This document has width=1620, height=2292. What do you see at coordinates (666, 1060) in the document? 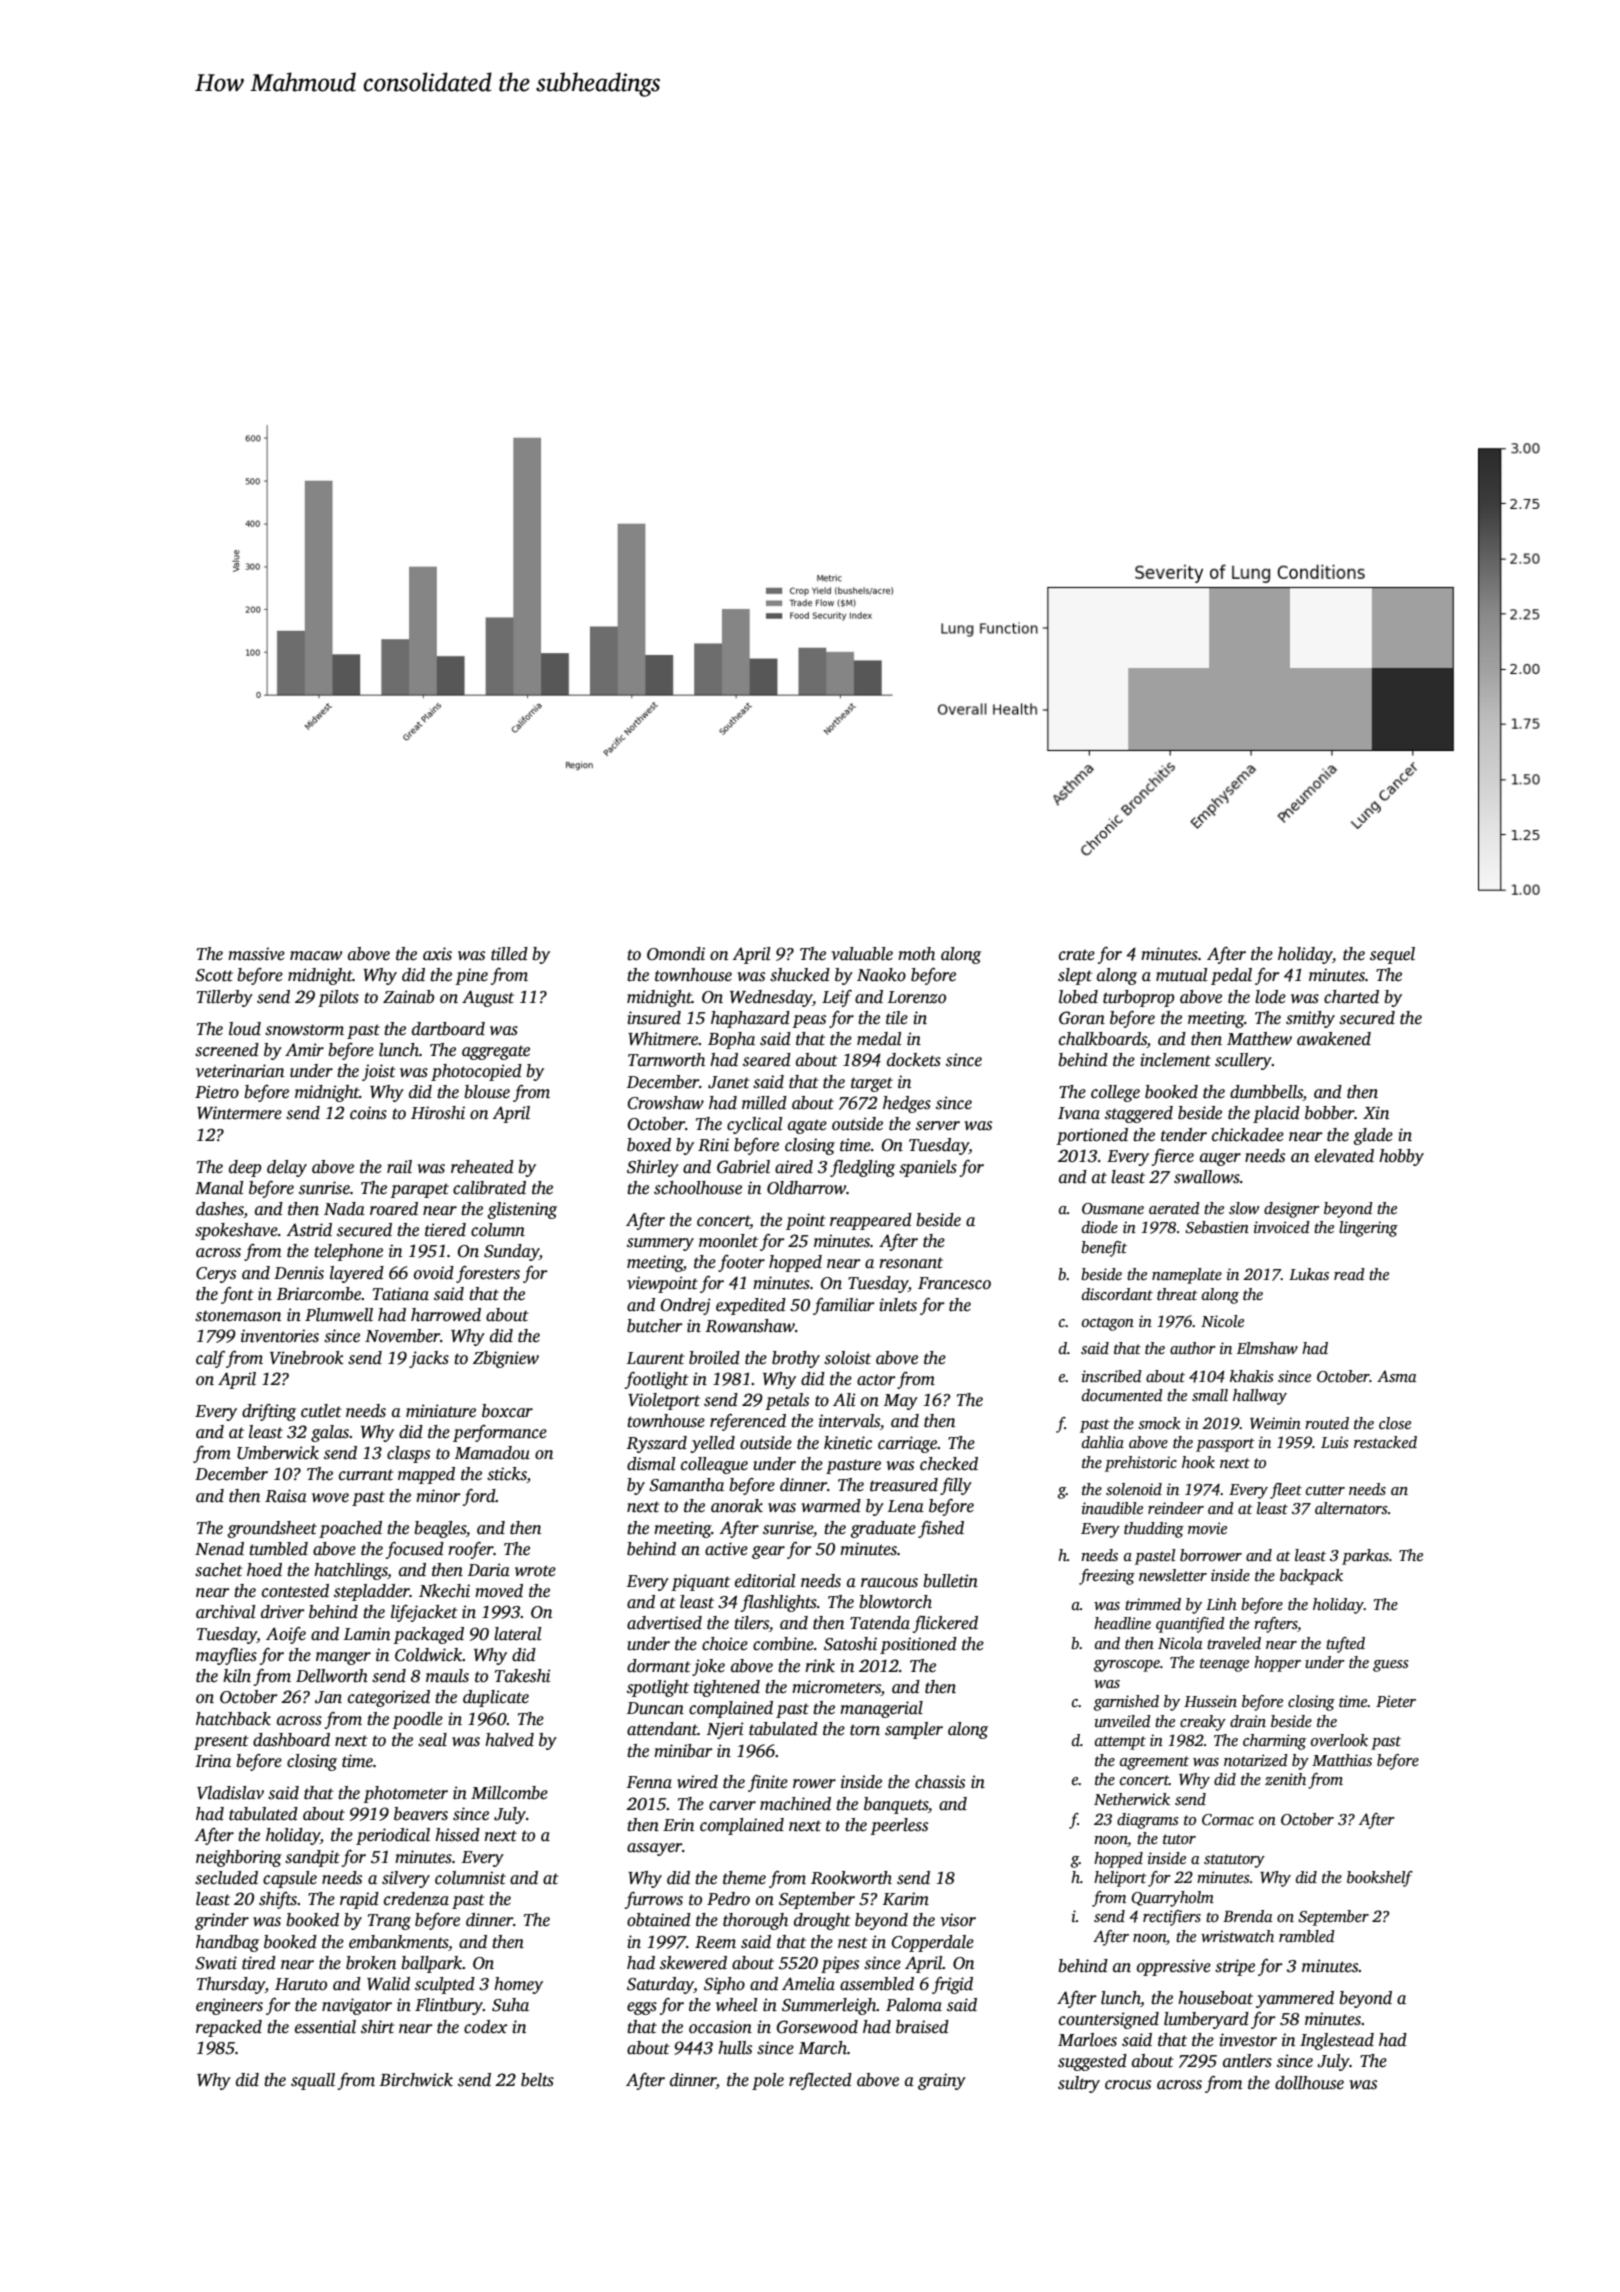
I see `Tarnworth` at bounding box center [666, 1060].
